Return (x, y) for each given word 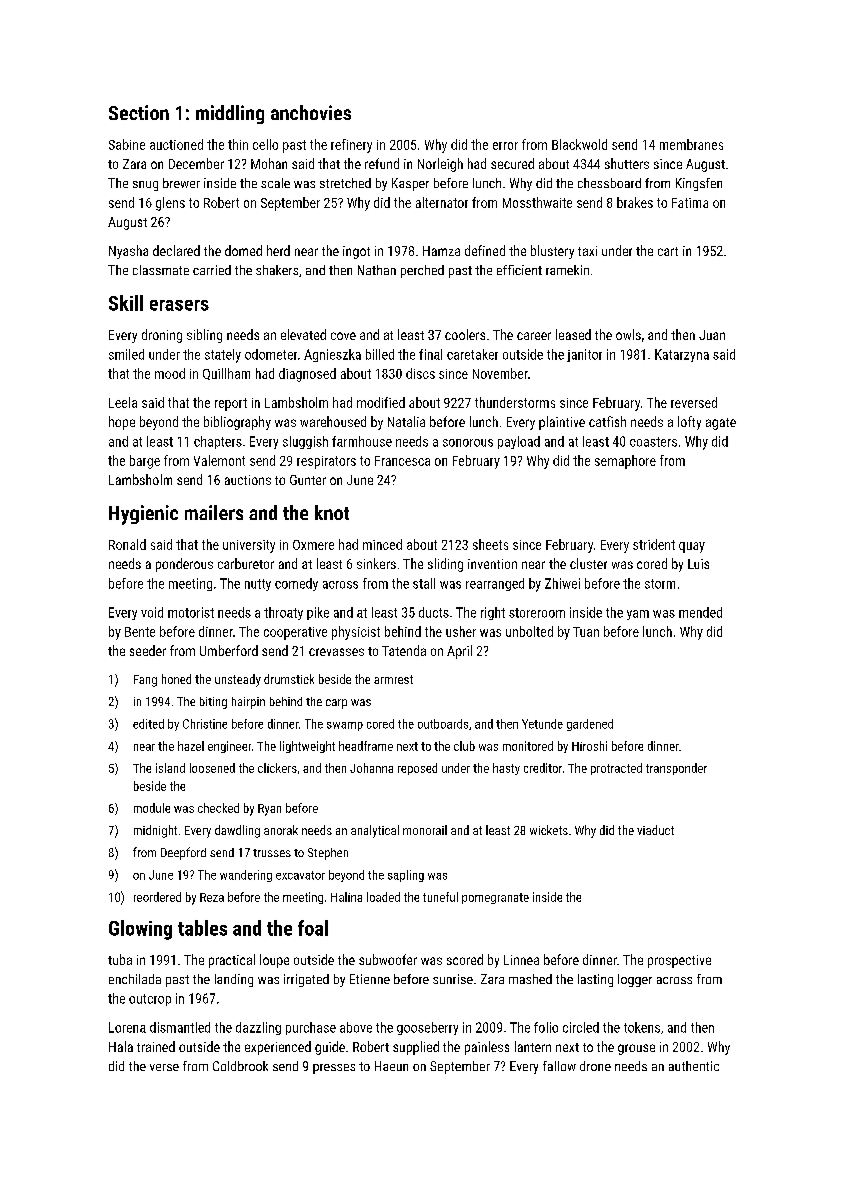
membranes (691, 144)
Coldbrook (240, 1066)
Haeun (391, 1066)
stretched (345, 183)
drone (595, 1066)
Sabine (127, 144)
